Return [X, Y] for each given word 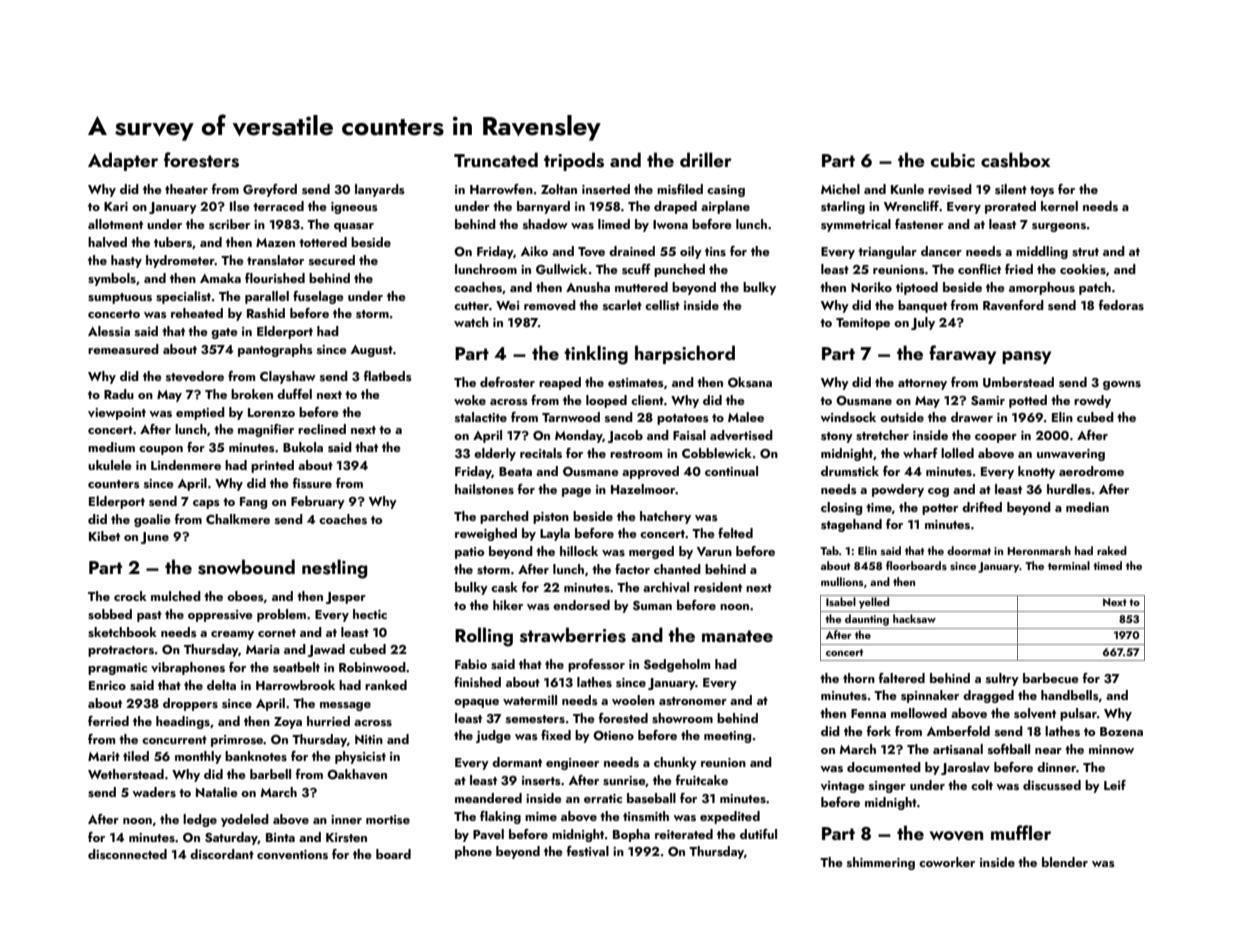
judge [493, 736]
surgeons [1059, 227]
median [1087, 507]
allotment [115, 224]
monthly [198, 757]
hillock [579, 551]
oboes [245, 596]
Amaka [220, 278]
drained [632, 251]
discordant [222, 854]
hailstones [484, 489]
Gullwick [561, 269]
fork [879, 731]
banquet [922, 306]
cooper [996, 438]
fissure [312, 483]
